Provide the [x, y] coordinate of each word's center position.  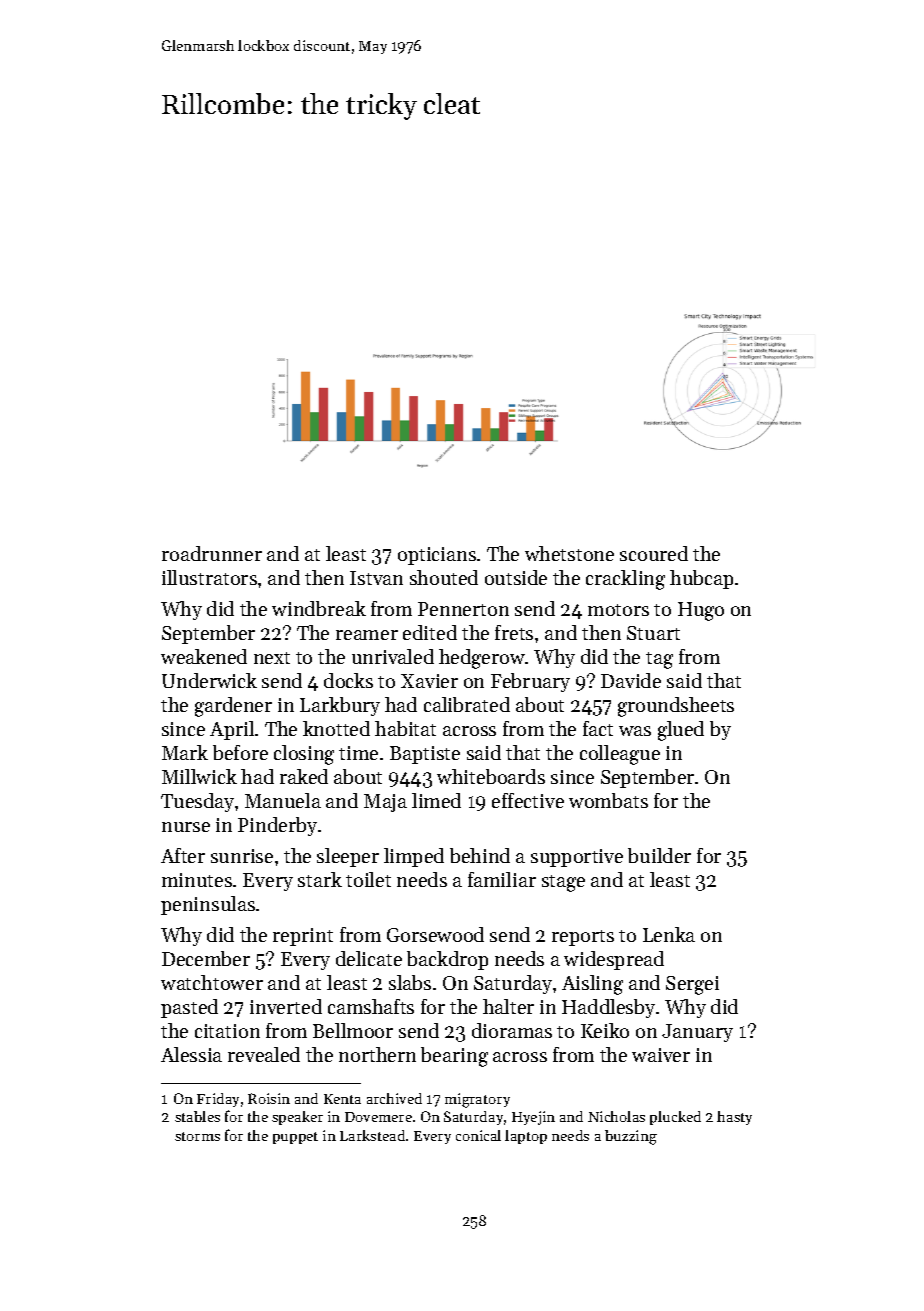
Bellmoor [353, 1030]
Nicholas [616, 1116]
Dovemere [378, 1117]
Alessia [191, 1054]
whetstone [569, 553]
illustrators [209, 577]
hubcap [701, 579]
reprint [303, 937]
